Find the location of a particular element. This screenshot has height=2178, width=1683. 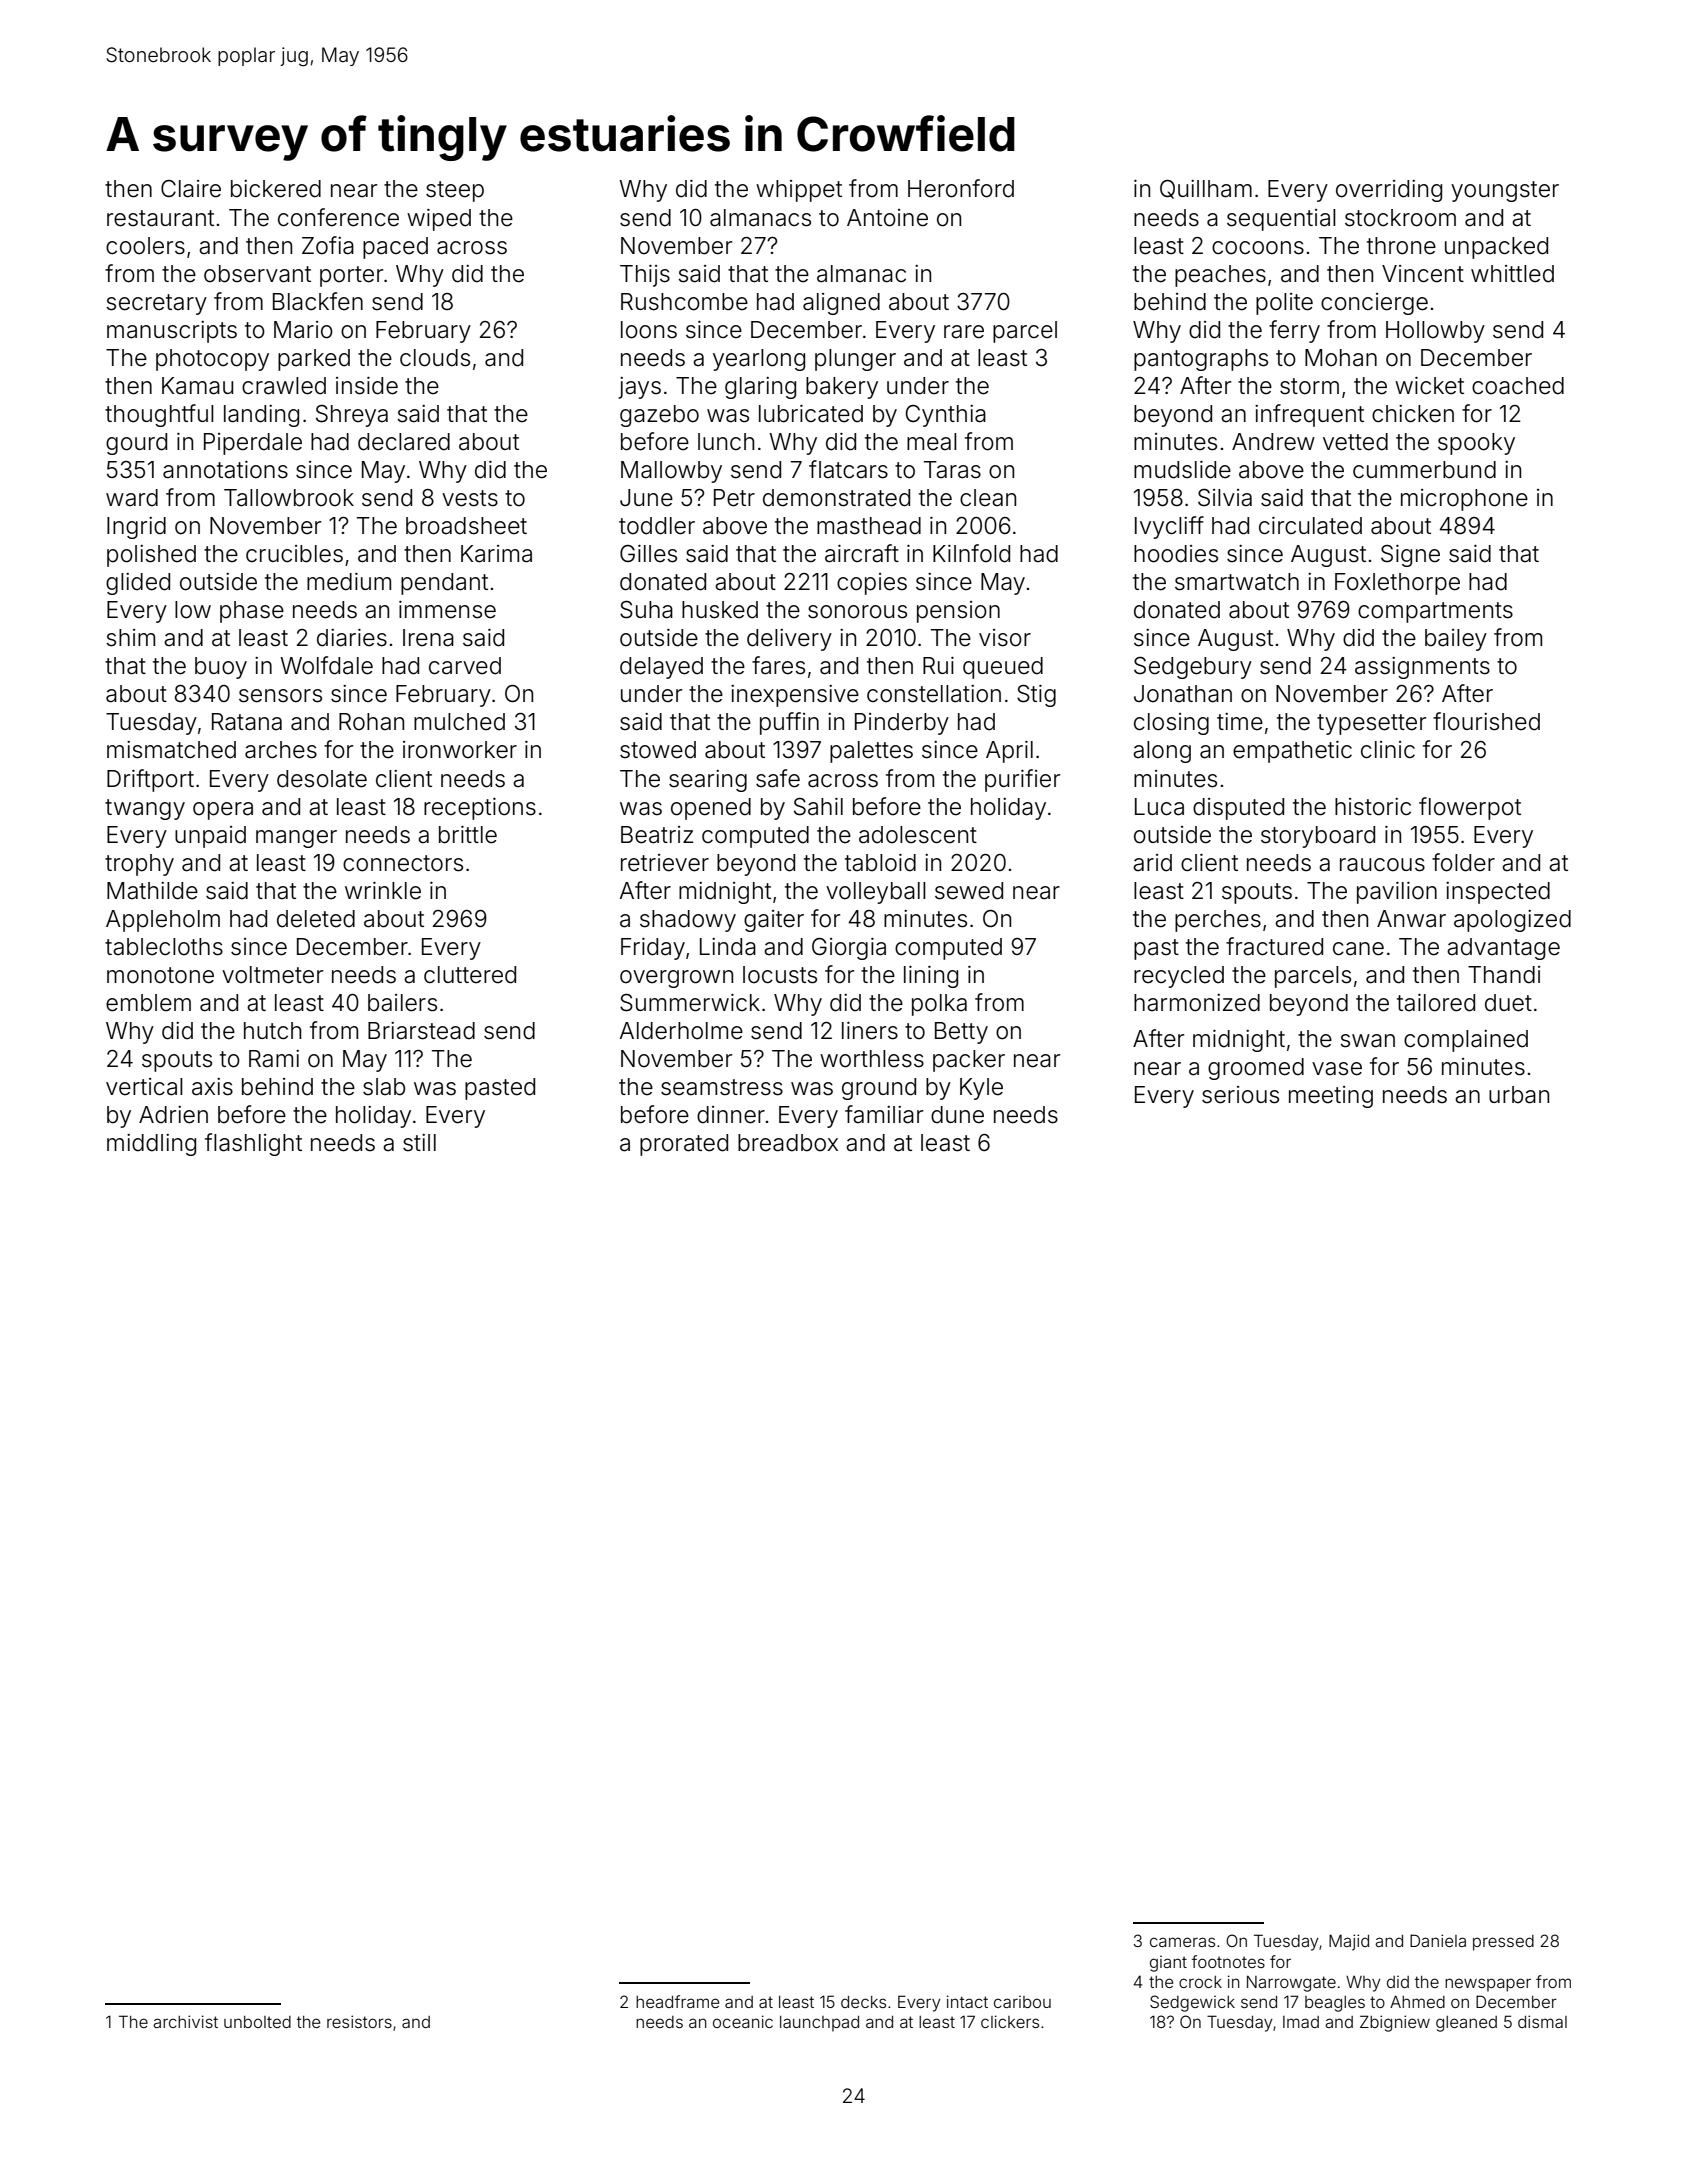

recycled is located at coordinates (1179, 977).
